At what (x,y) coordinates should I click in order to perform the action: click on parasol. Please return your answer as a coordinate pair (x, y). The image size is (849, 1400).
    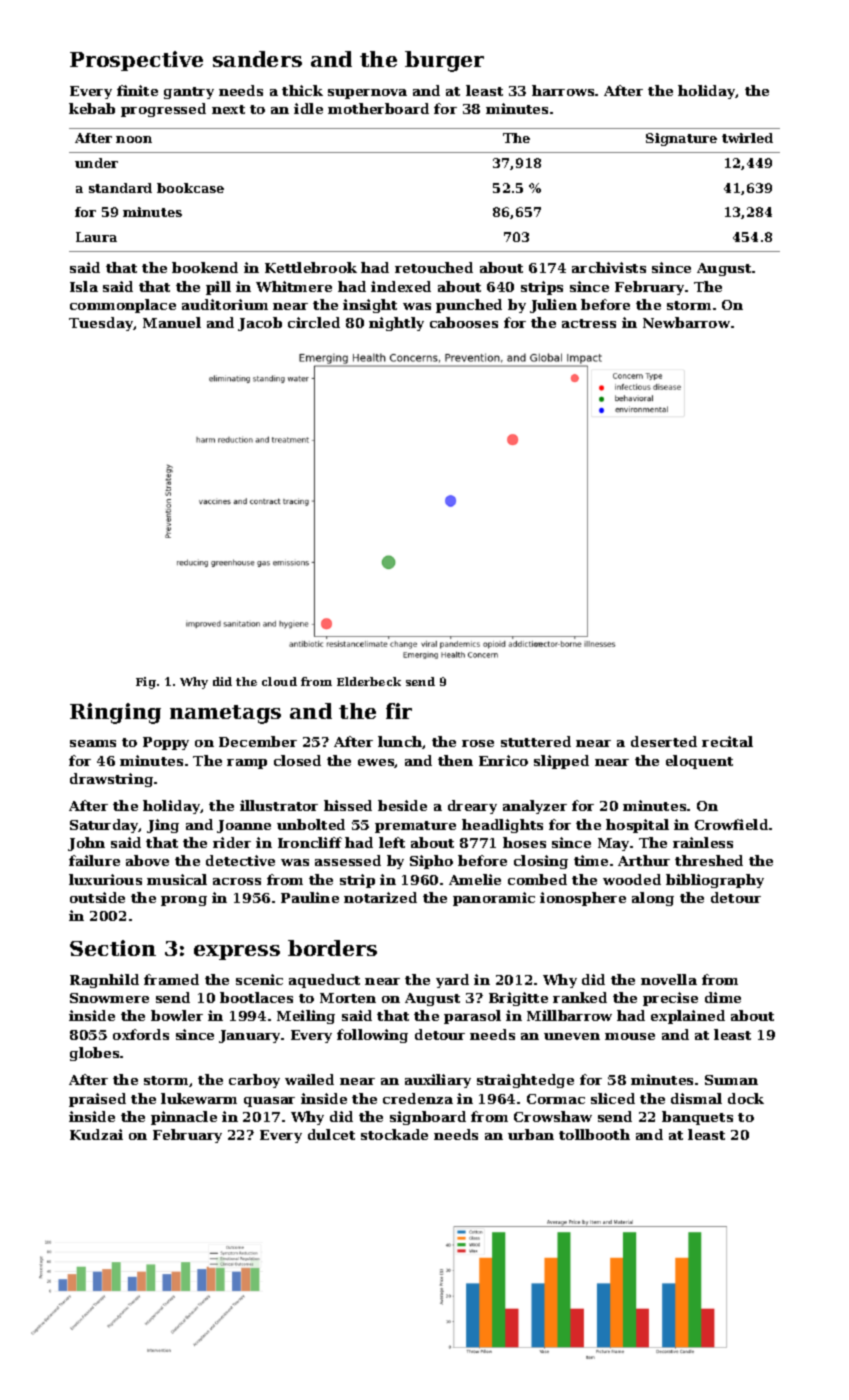
    Looking at the image, I should click on (472, 1017).
